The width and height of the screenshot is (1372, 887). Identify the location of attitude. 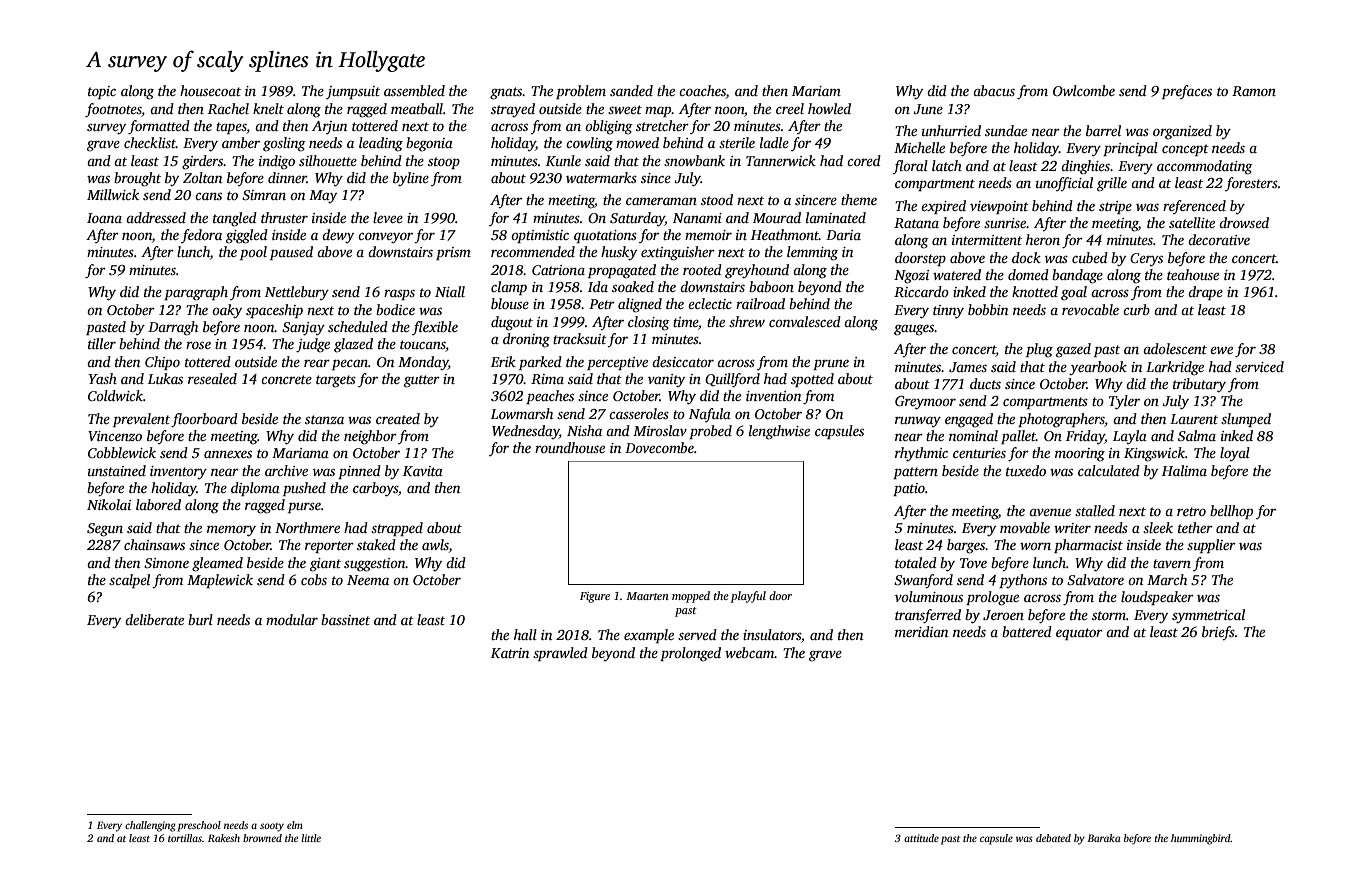
(921, 838).
